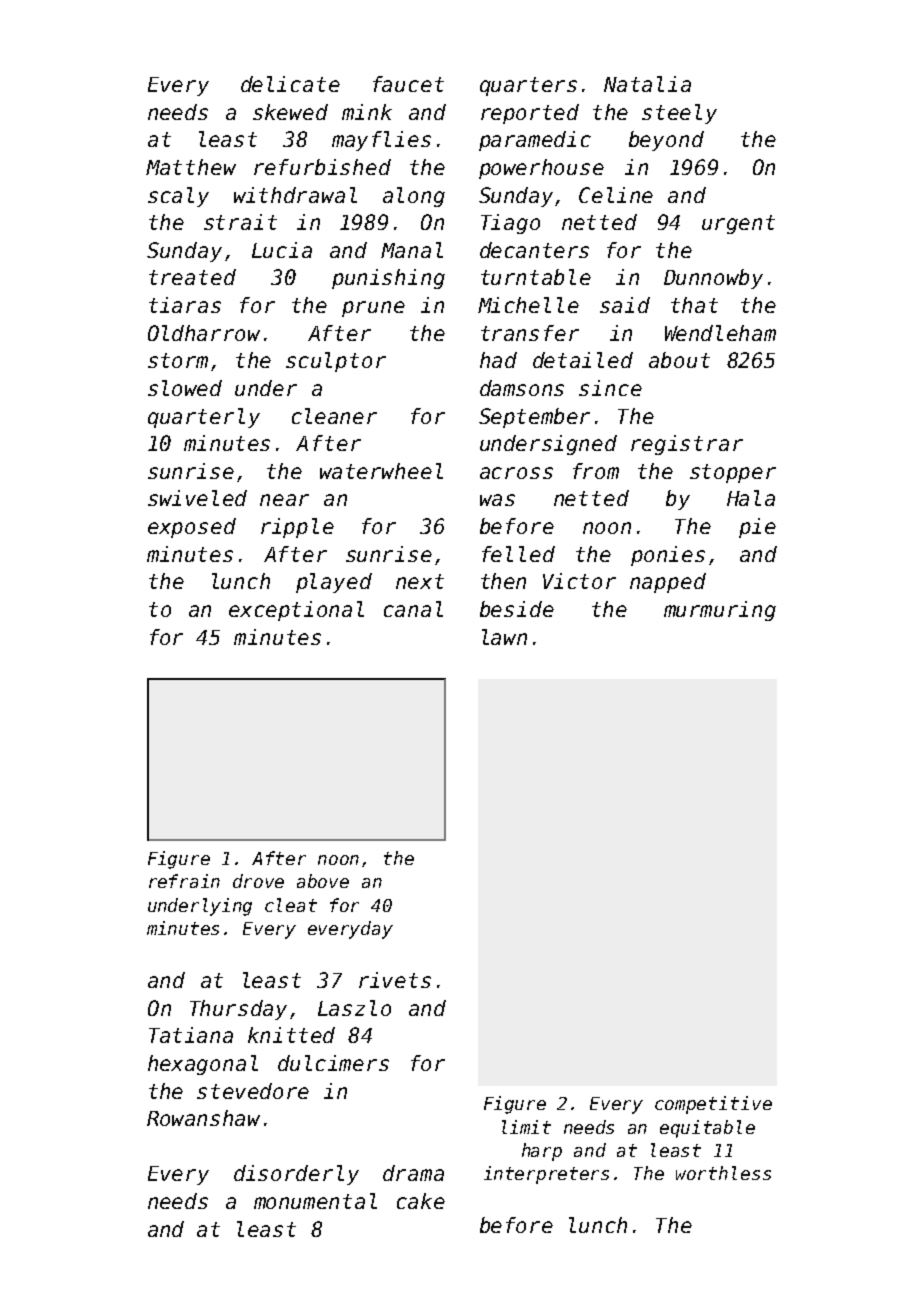  I want to click on cleaner, so click(334, 416).
